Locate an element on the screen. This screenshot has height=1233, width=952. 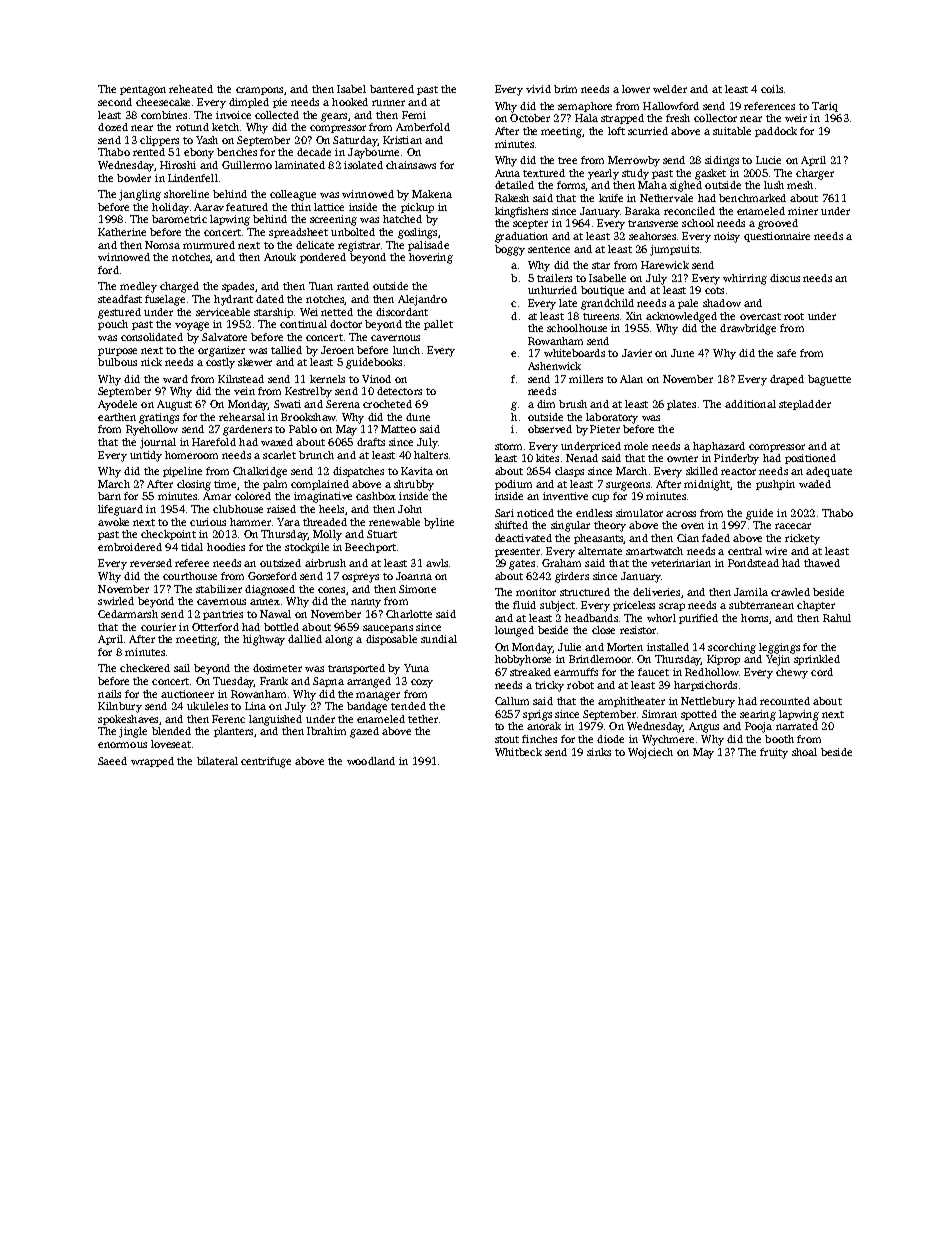
jingle is located at coordinates (133, 732).
